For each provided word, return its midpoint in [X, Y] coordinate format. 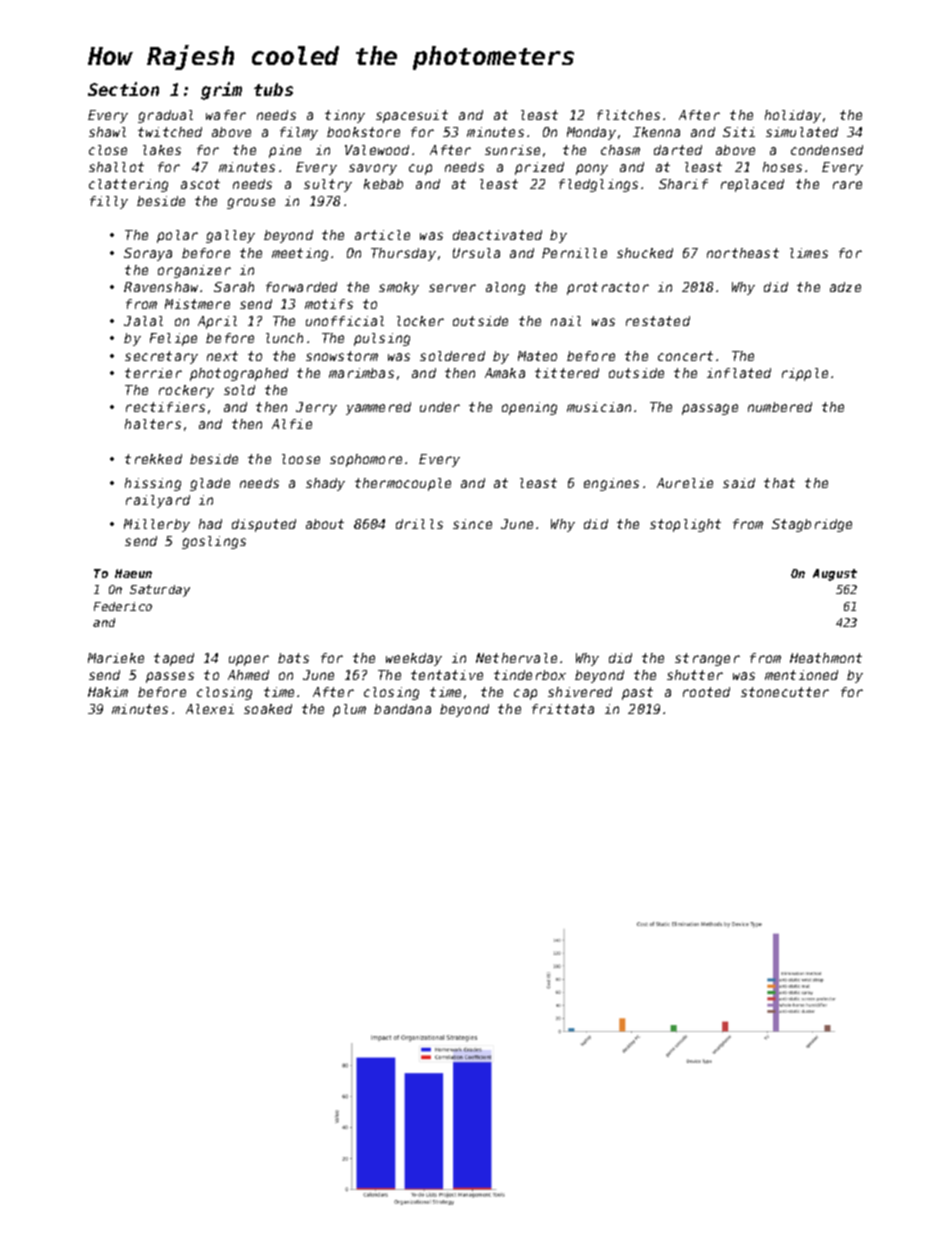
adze [845, 287]
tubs [273, 89]
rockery [186, 391]
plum [349, 710]
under [440, 407]
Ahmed [248, 675]
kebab [383, 184]
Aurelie [685, 483]
